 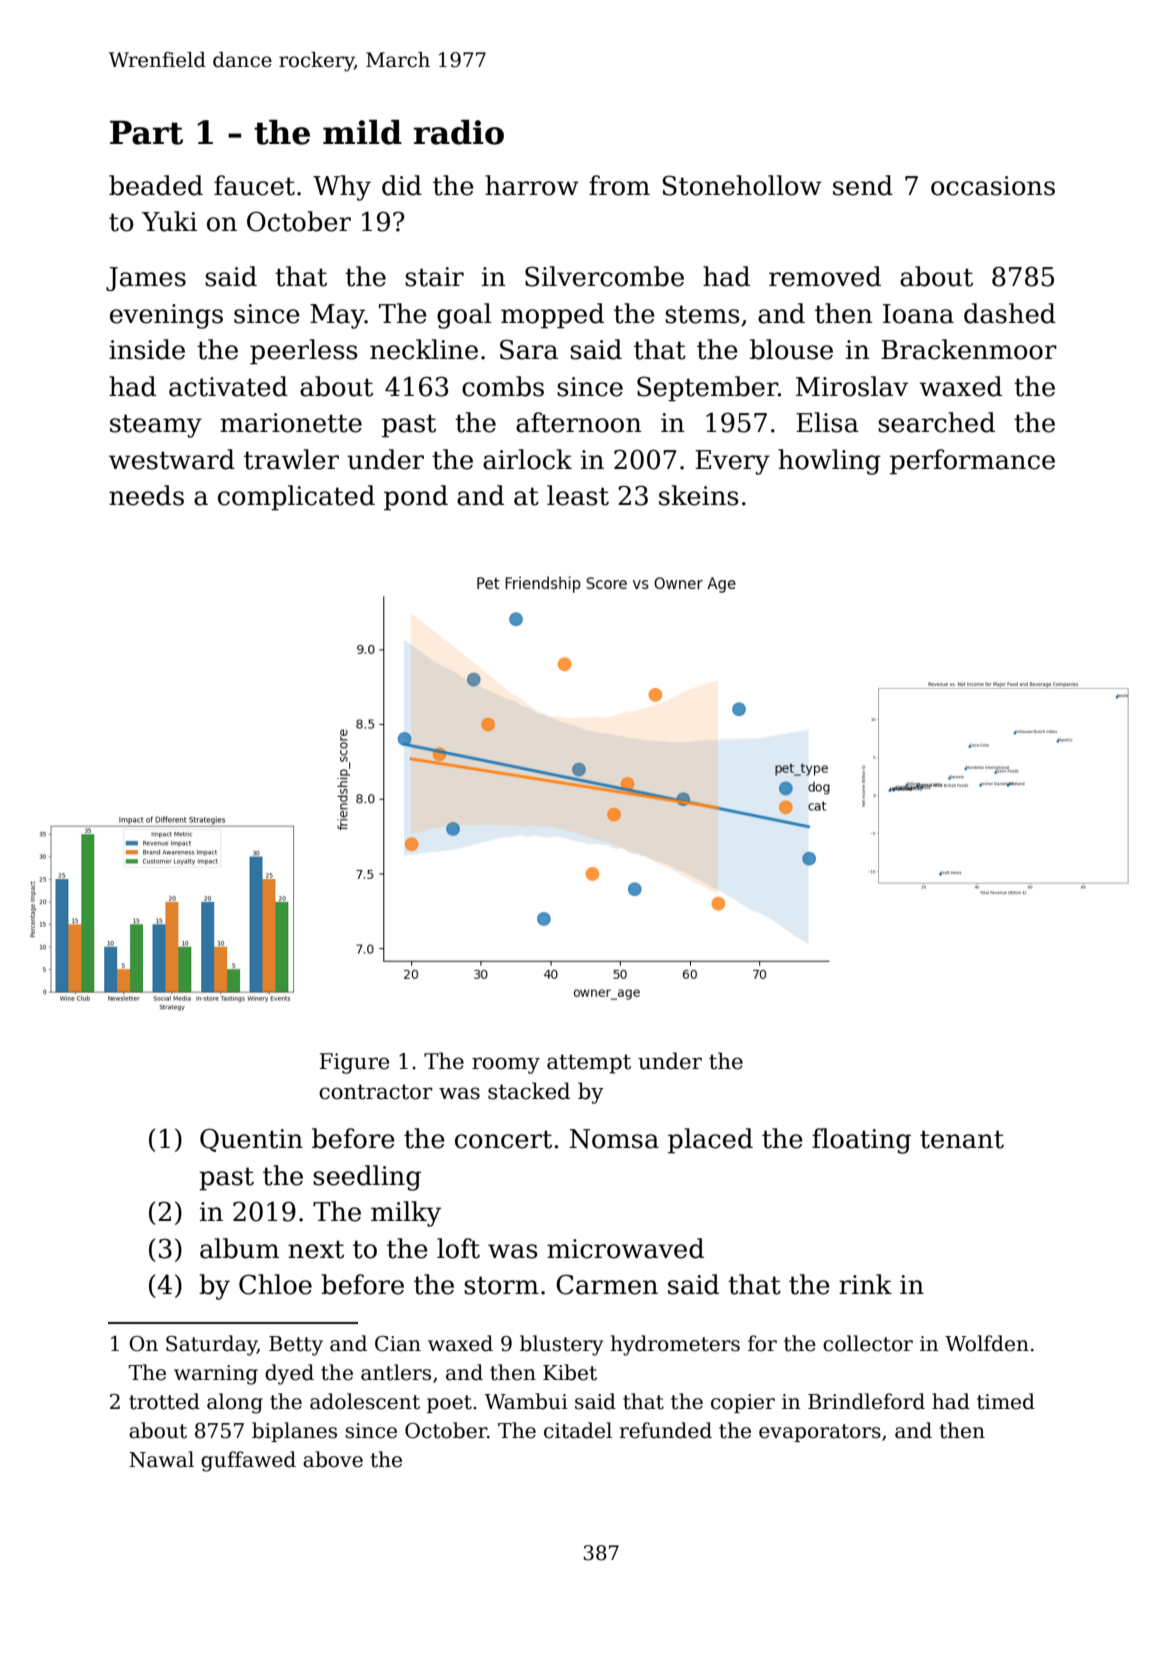 I want to click on mild, so click(x=362, y=132).
